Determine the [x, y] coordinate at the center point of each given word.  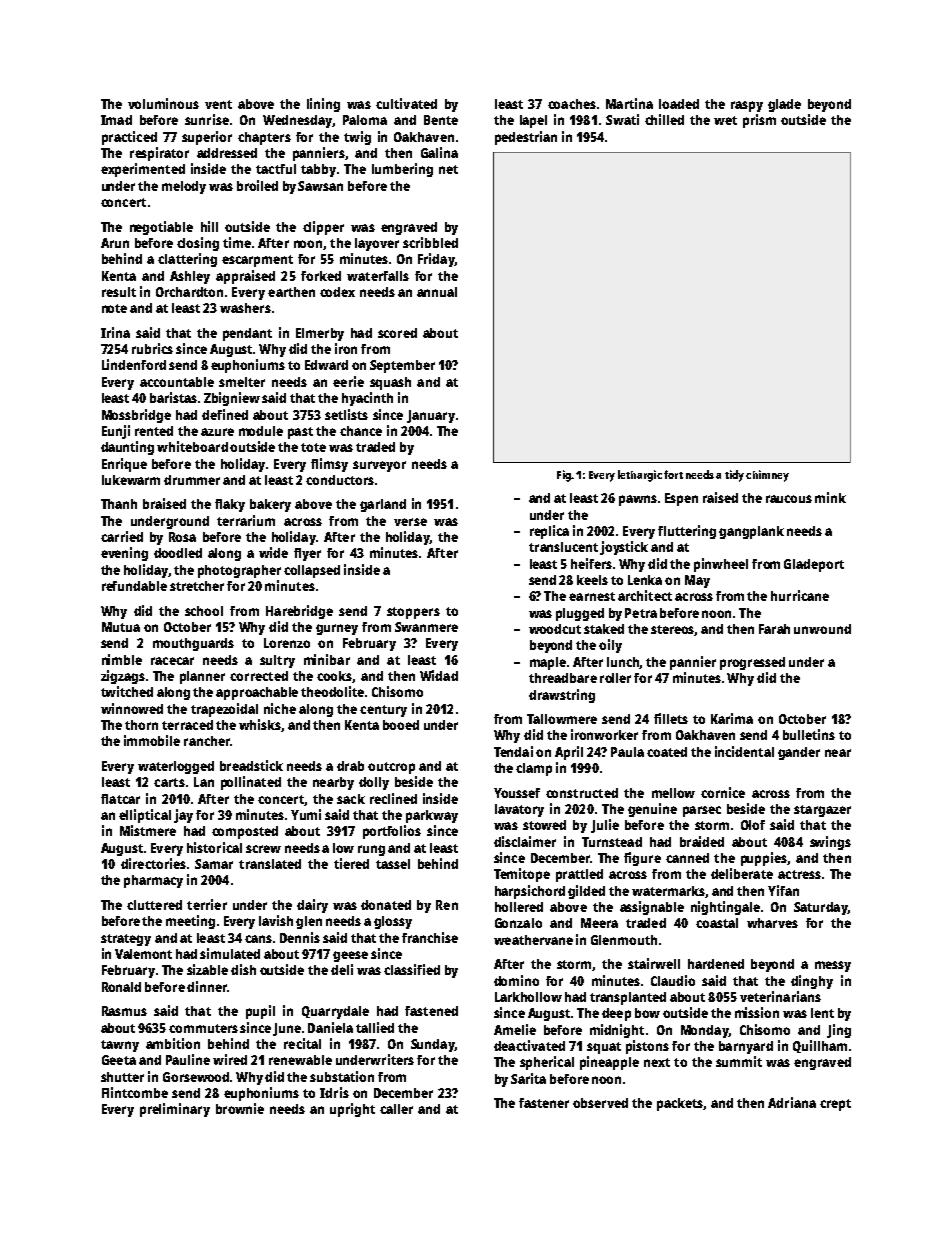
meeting [190, 922]
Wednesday [297, 121]
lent [822, 1013]
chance [361, 431]
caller [396, 1109]
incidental [744, 751]
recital [302, 1043]
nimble [122, 659]
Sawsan [320, 186]
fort [673, 474]
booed [401, 725]
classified [412, 969]
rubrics [152, 348]
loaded [679, 104]
